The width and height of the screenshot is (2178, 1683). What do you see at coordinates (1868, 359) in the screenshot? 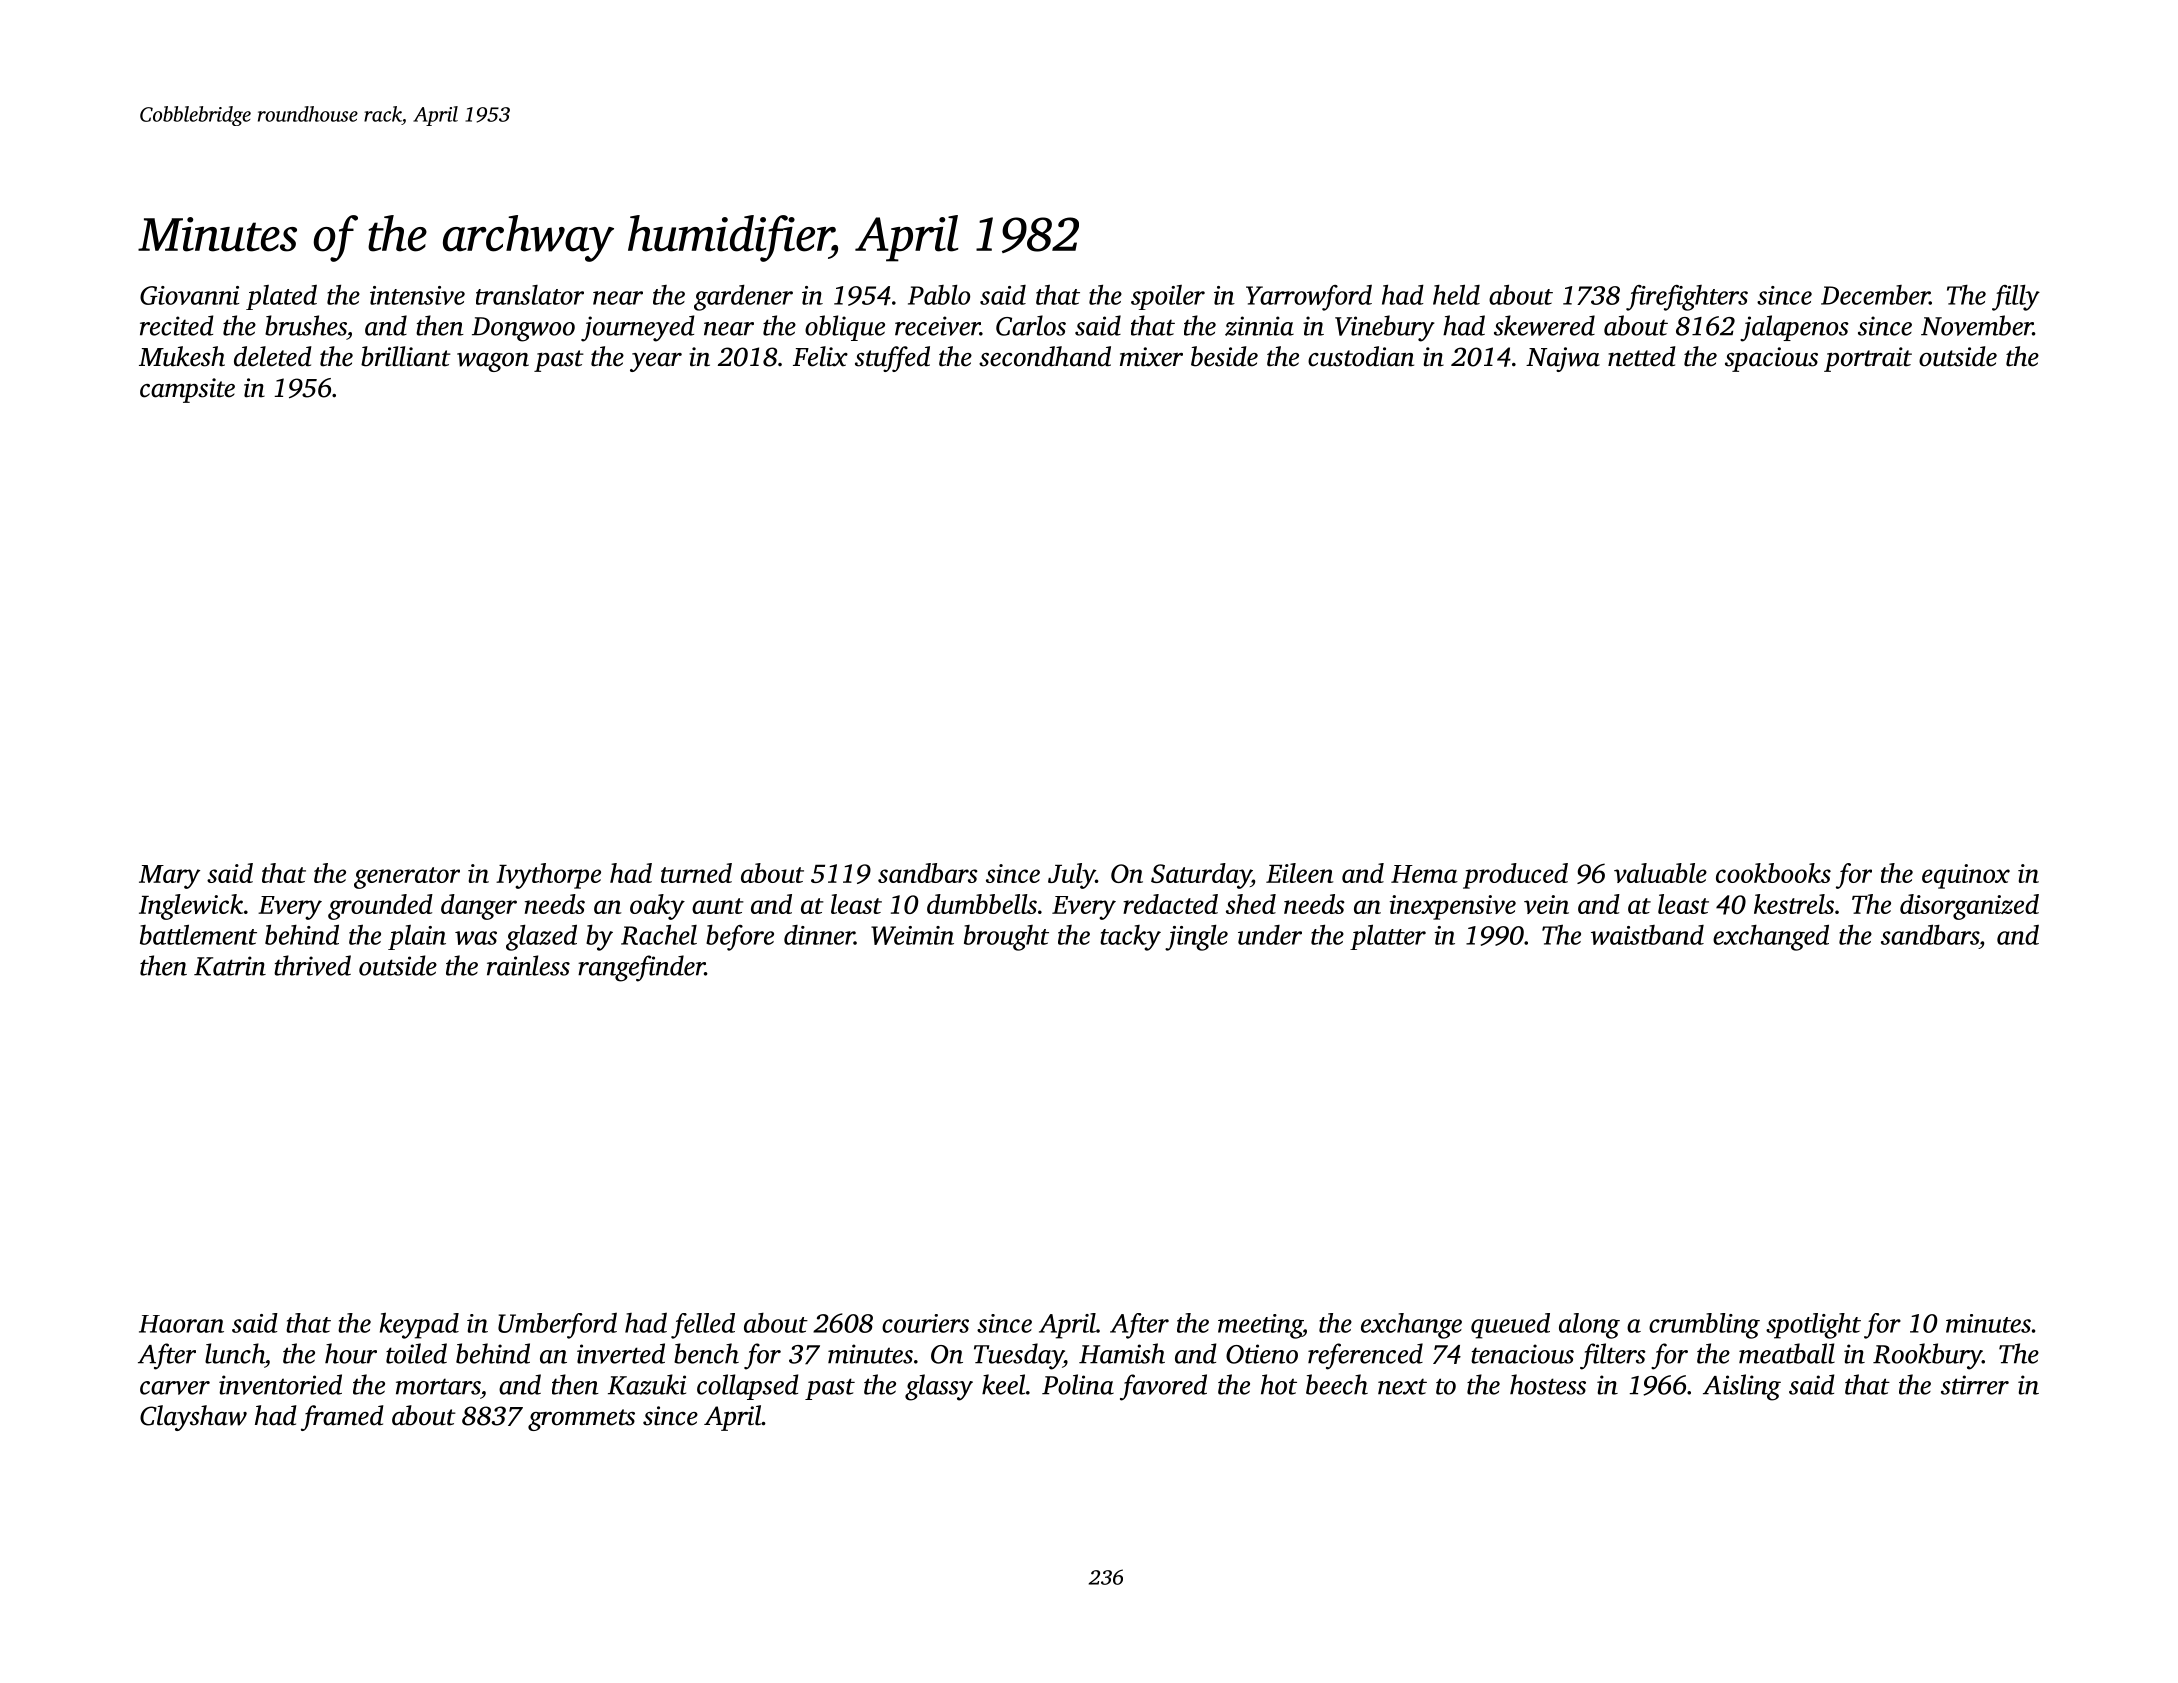
I see `portrait` at bounding box center [1868, 359].
